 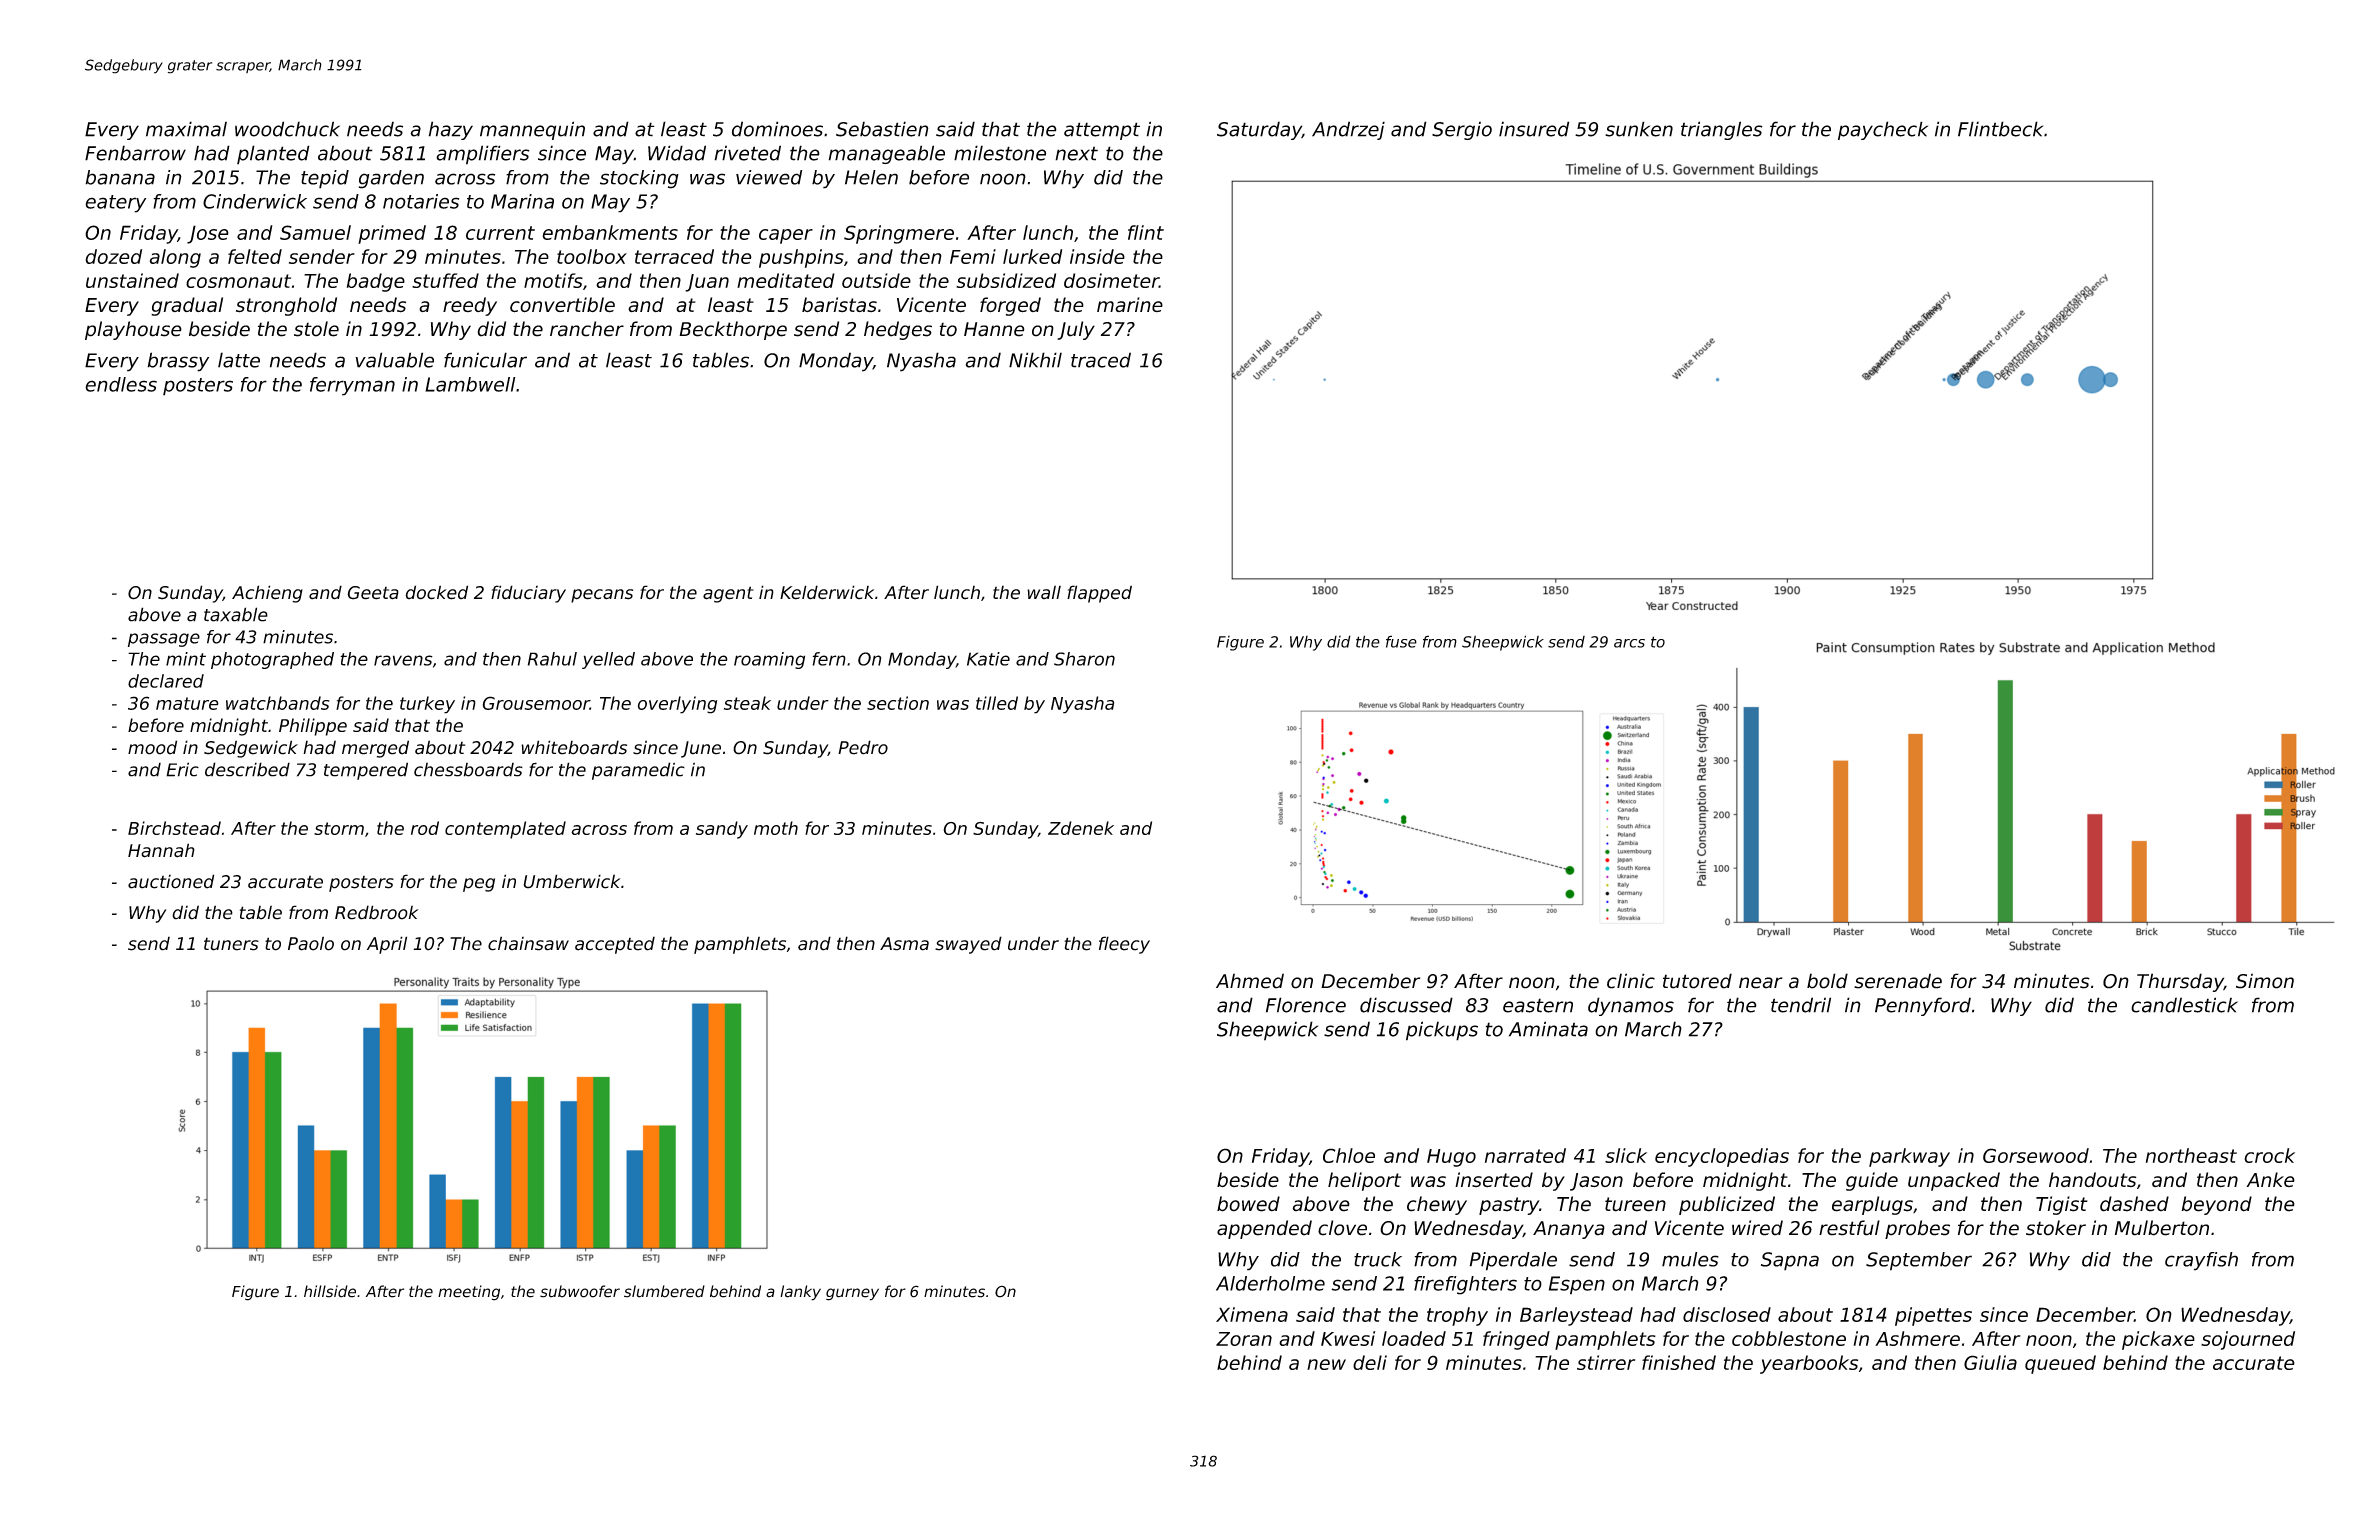 What do you see at coordinates (839, 305) in the document?
I see `baristas` at bounding box center [839, 305].
